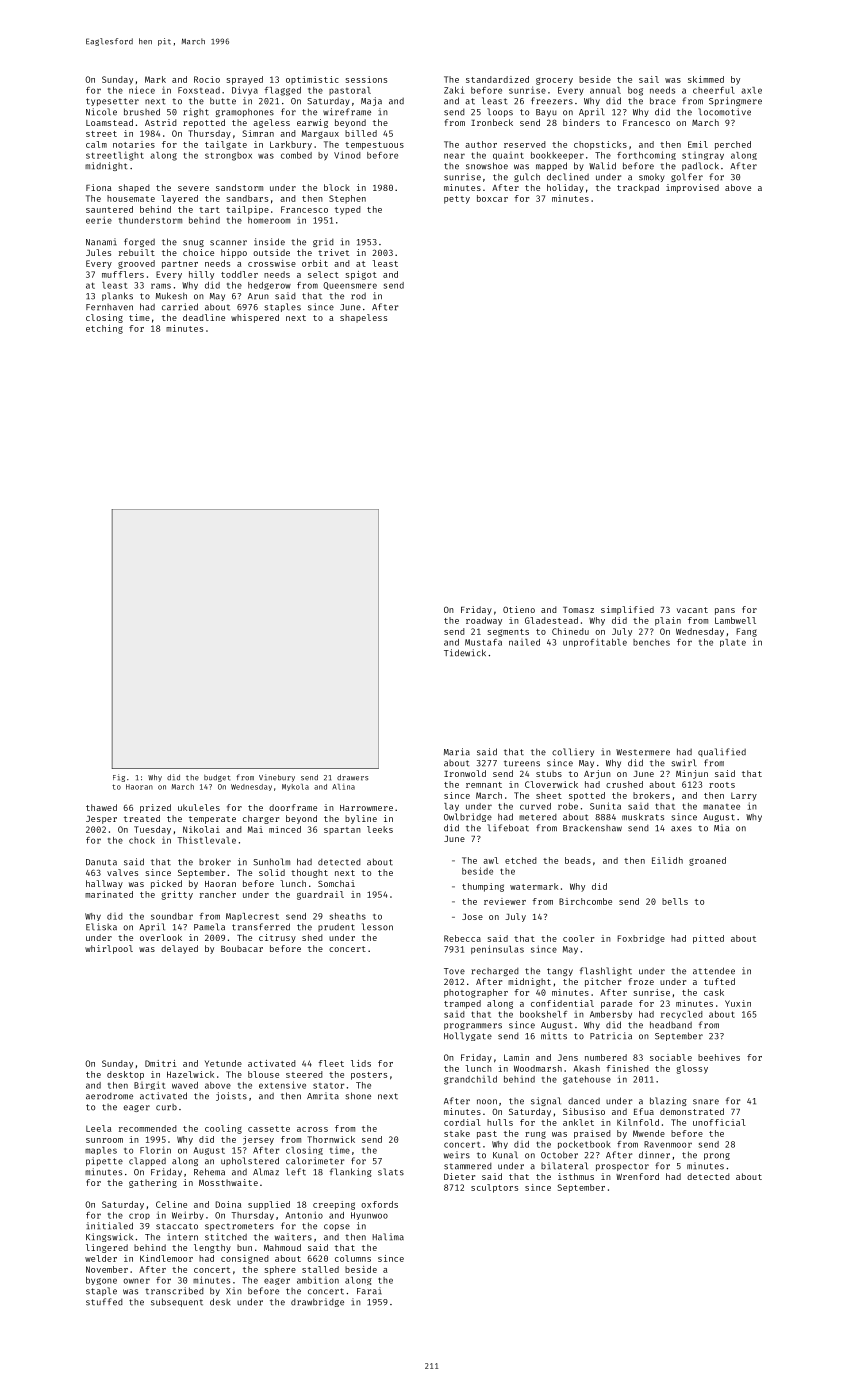 The image size is (849, 1400). What do you see at coordinates (462, 1004) in the document?
I see `tramped` at bounding box center [462, 1004].
